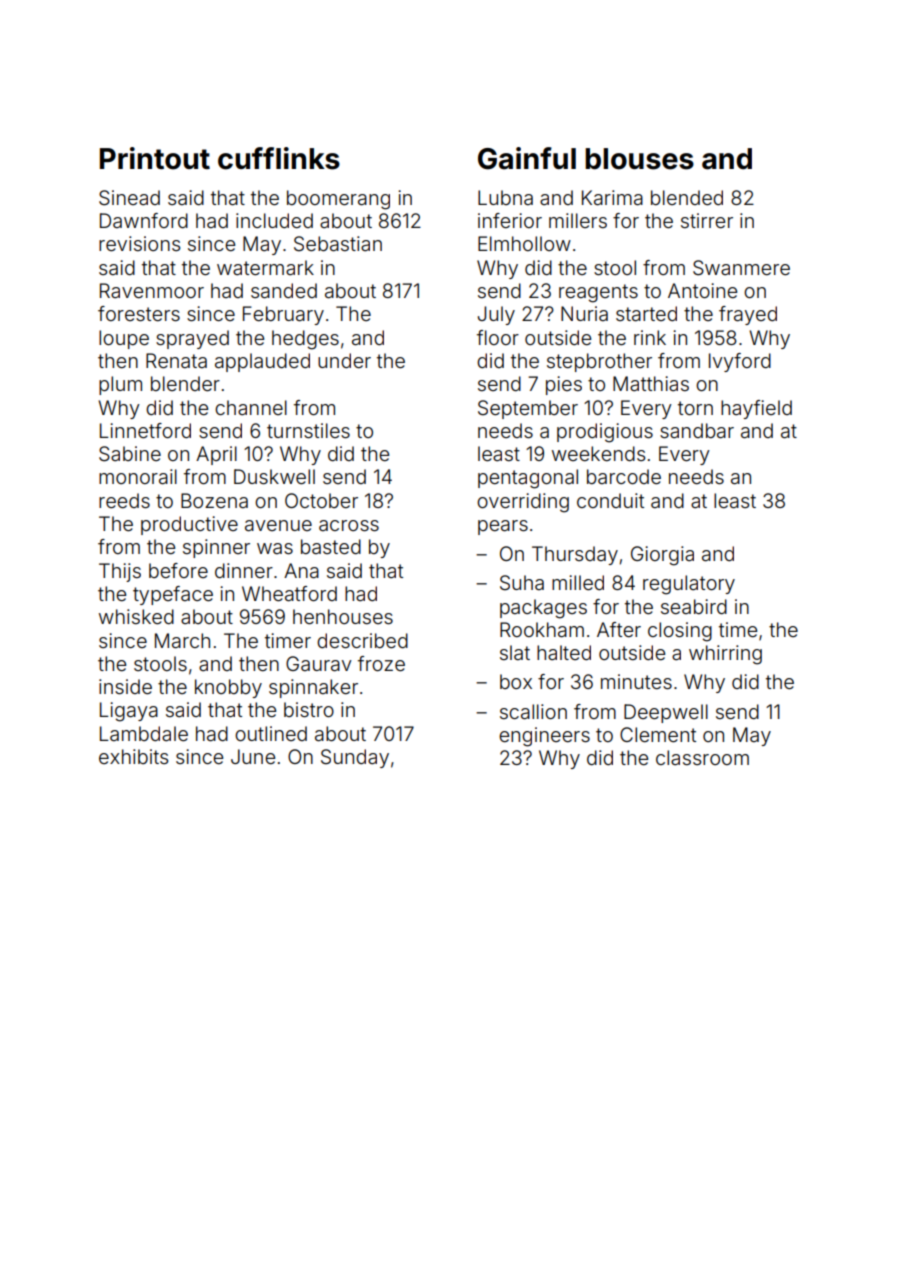 This screenshot has height=1283, width=903. Describe the element at coordinates (528, 479) in the screenshot. I see `pentagonal` at that location.
